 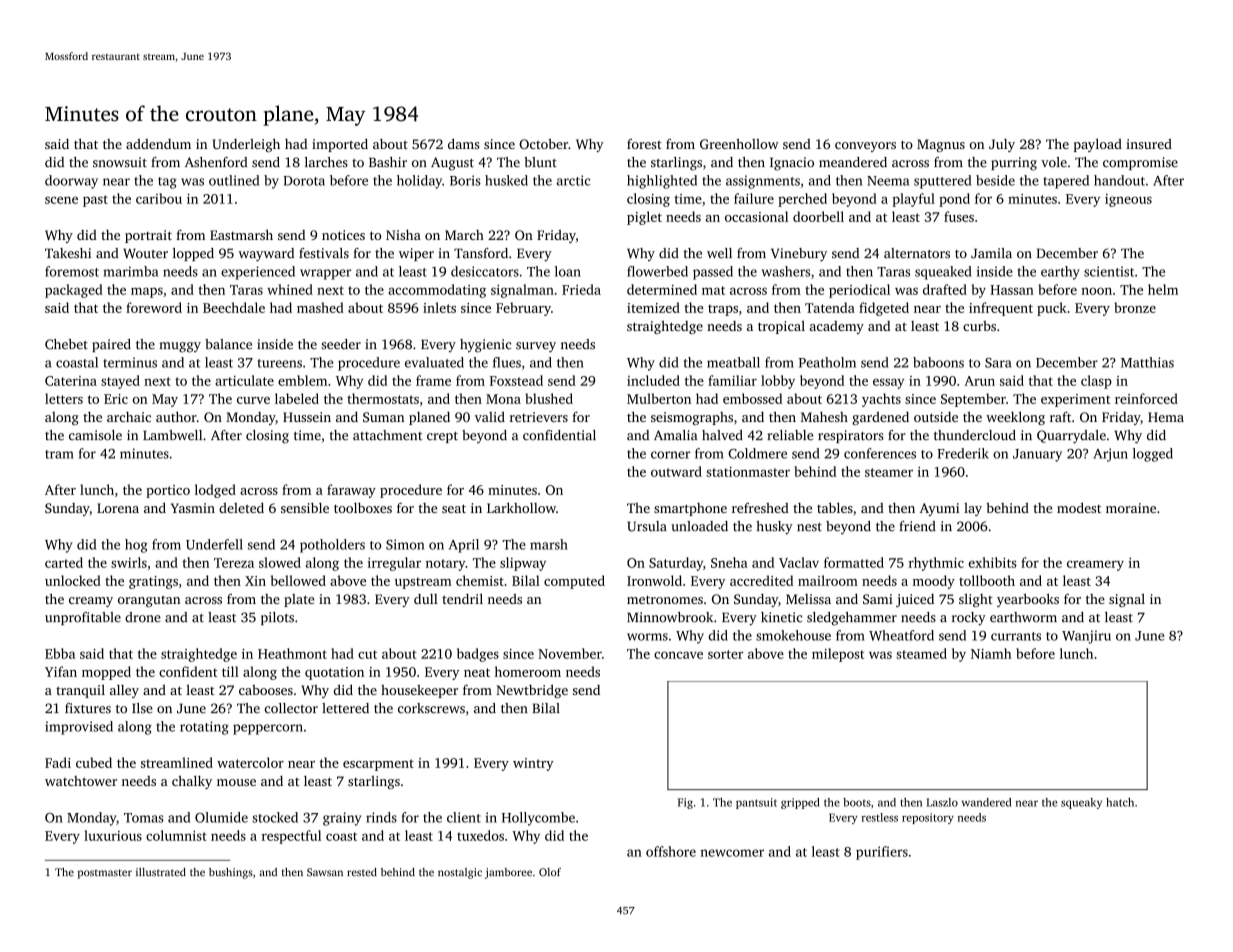 What do you see at coordinates (963, 453) in the screenshot?
I see `Frederik` at bounding box center [963, 453].
